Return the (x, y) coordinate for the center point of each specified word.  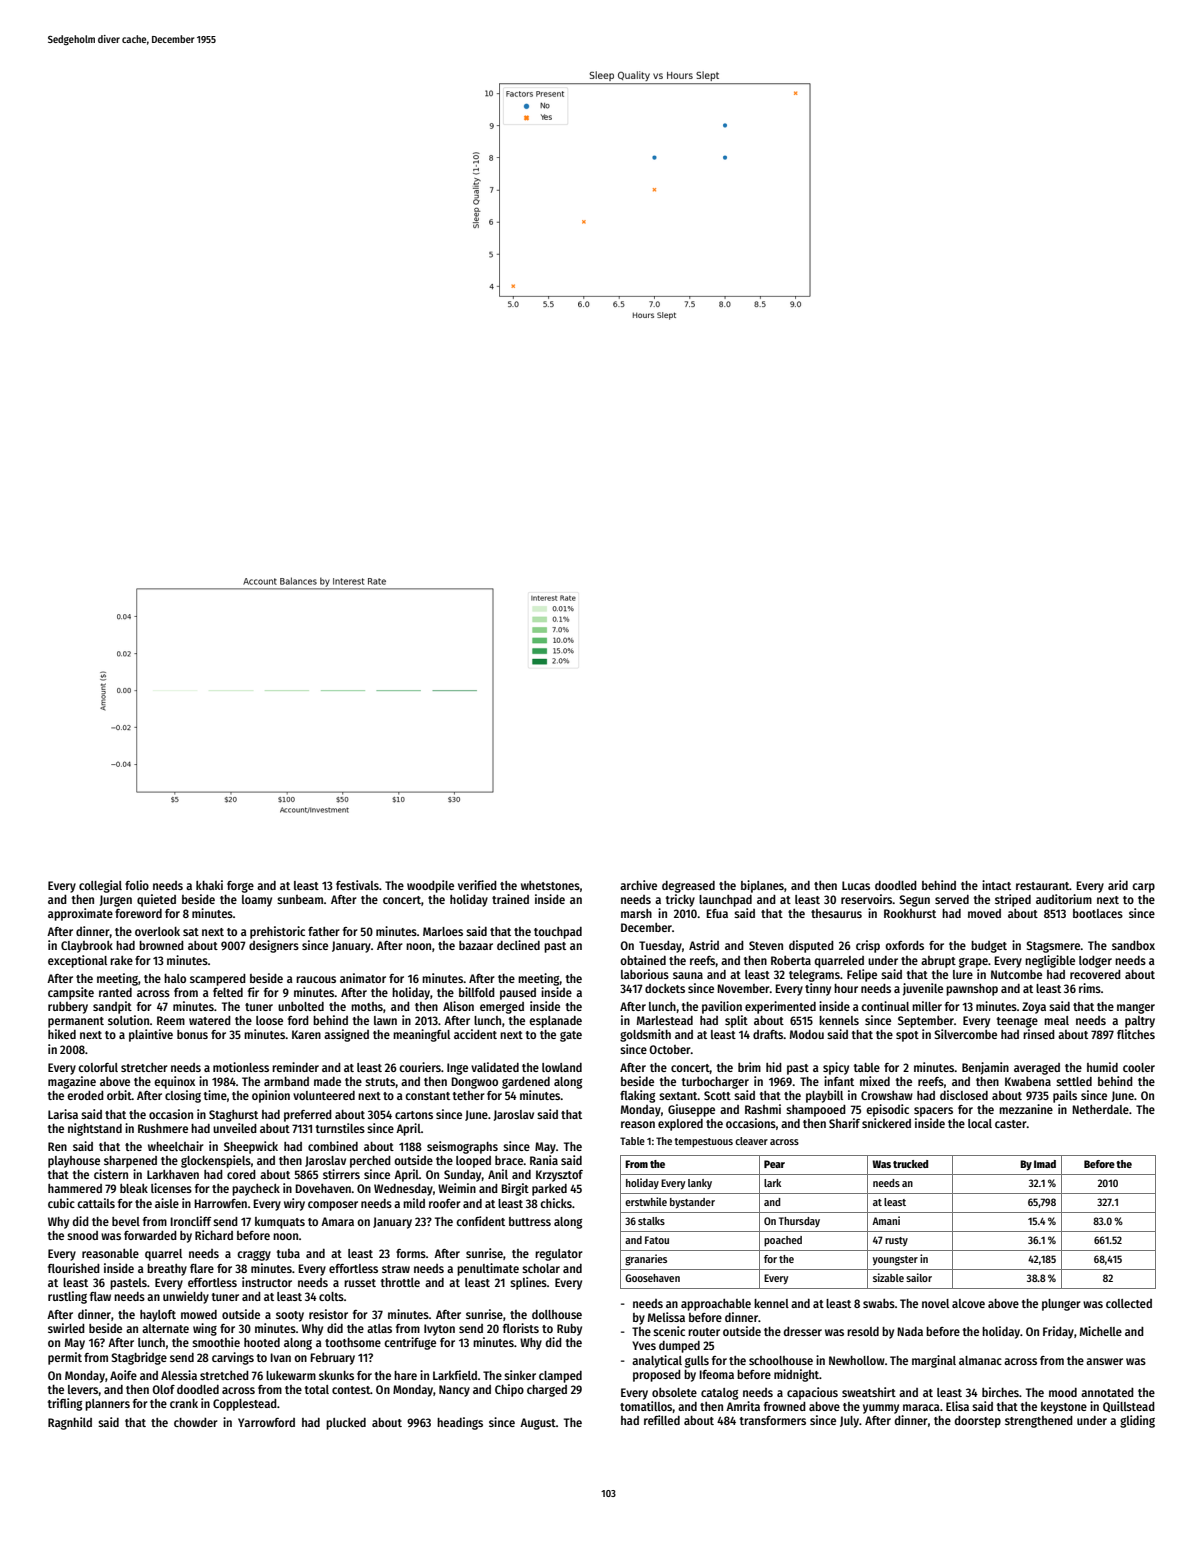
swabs (879, 1303)
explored (680, 1125)
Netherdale (1100, 1109)
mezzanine (1026, 1109)
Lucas (856, 885)
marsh (636, 913)
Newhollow (857, 1360)
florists (521, 1328)
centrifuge (410, 1343)
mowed (199, 1314)
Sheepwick (251, 1147)
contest (351, 1390)
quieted (156, 900)
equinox (174, 1082)
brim (749, 1067)
